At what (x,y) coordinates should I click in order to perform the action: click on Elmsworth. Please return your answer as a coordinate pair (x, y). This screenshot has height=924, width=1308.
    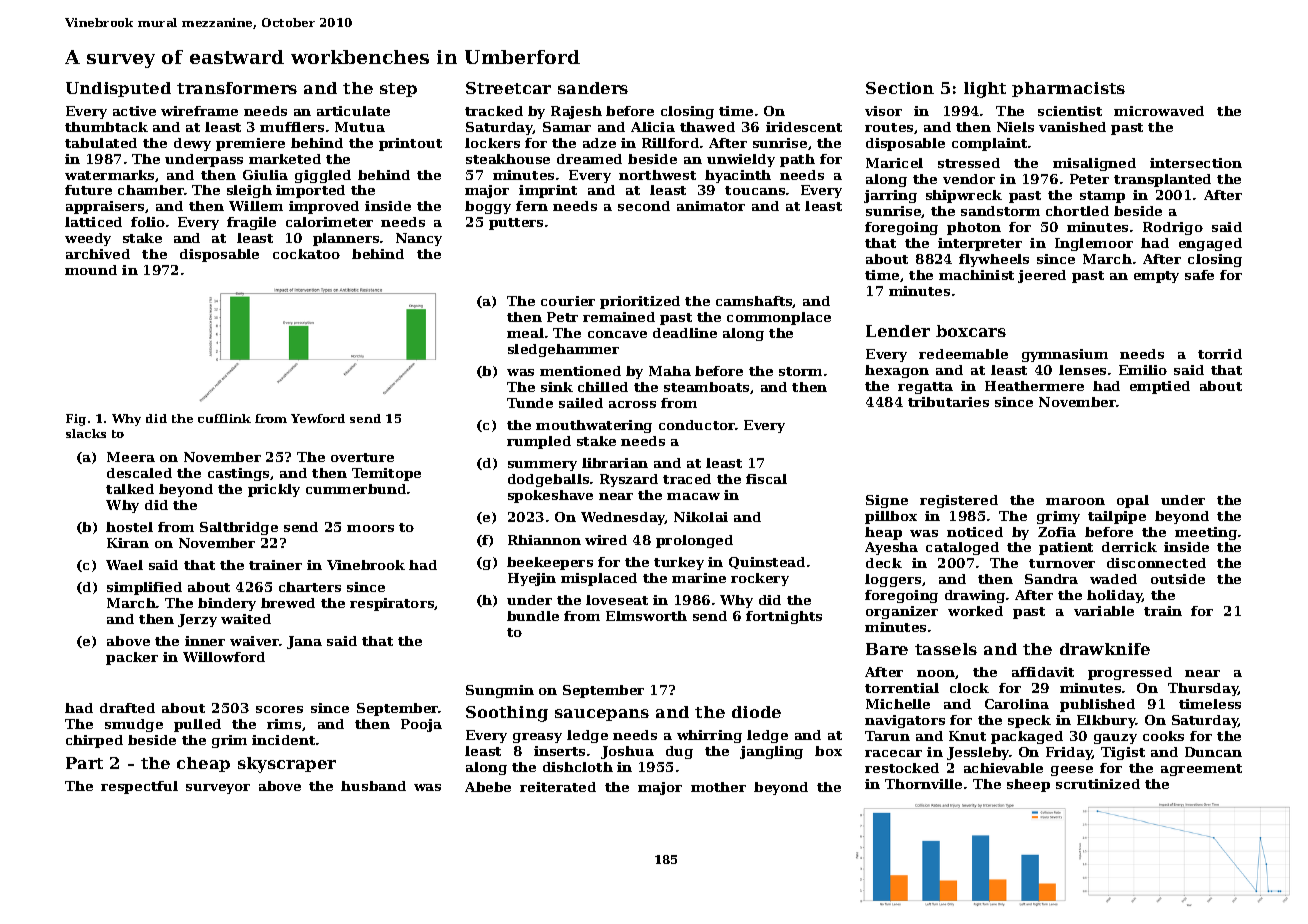
    Looking at the image, I should click on (646, 616).
